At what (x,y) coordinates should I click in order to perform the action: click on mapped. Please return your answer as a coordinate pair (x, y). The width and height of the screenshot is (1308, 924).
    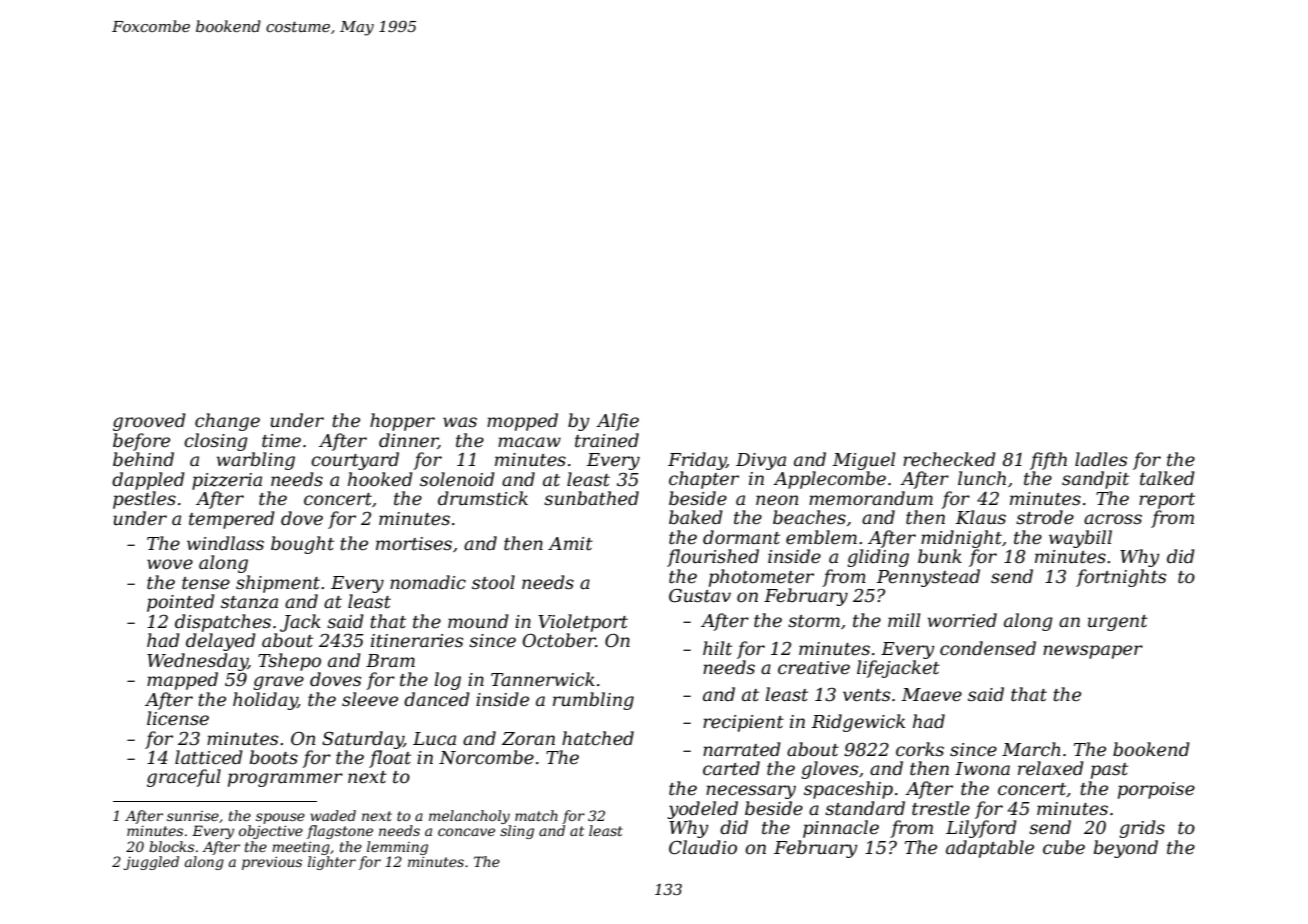
    Looking at the image, I should click on (182, 681).
